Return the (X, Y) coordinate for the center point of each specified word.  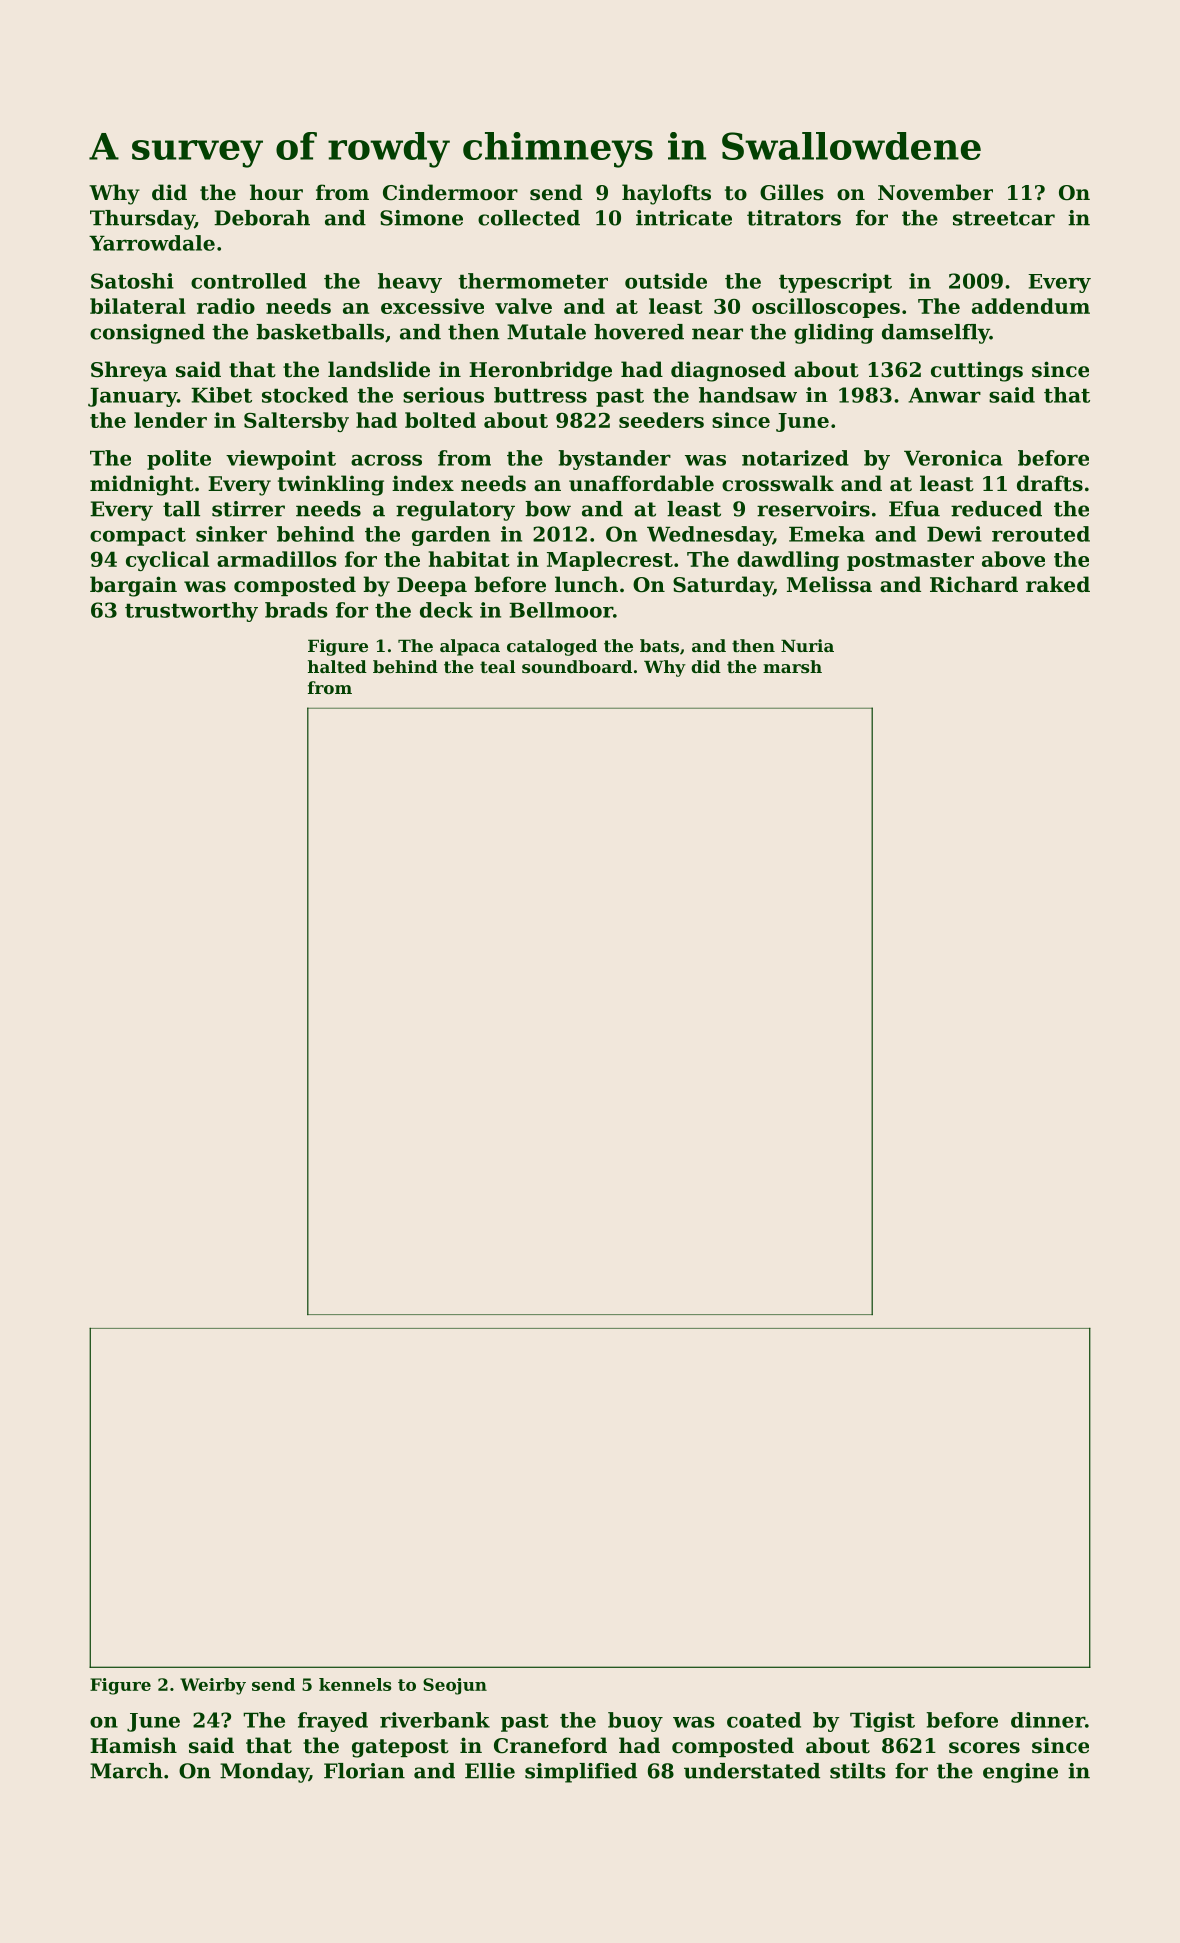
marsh (792, 666)
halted (337, 666)
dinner (1048, 1720)
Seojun (455, 1686)
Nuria (807, 645)
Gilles (792, 192)
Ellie (490, 1771)
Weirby (213, 1686)
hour (276, 192)
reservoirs (813, 509)
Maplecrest (610, 561)
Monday (264, 1773)
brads (296, 610)
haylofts (666, 194)
